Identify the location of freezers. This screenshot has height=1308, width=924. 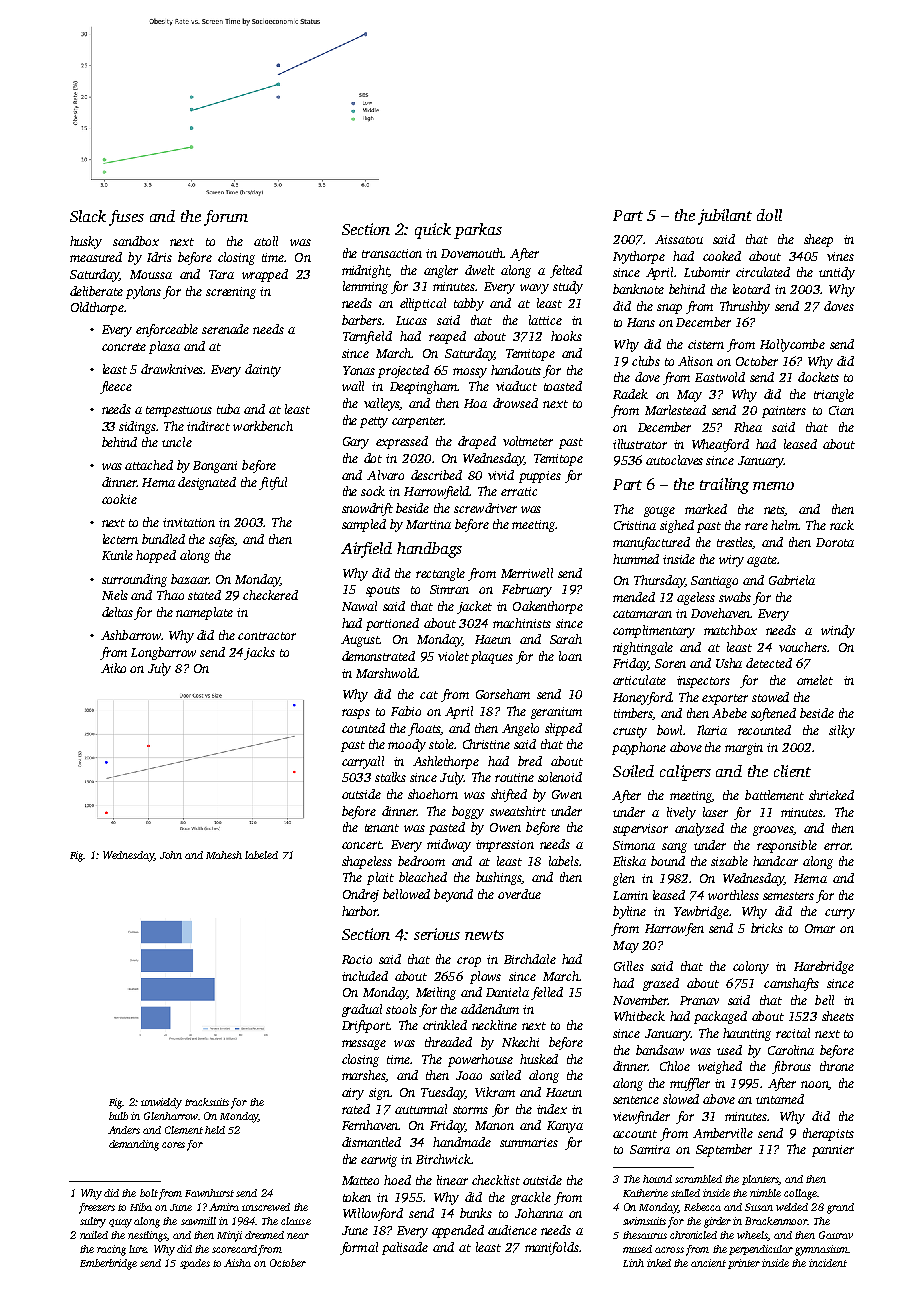
(97, 1208).
